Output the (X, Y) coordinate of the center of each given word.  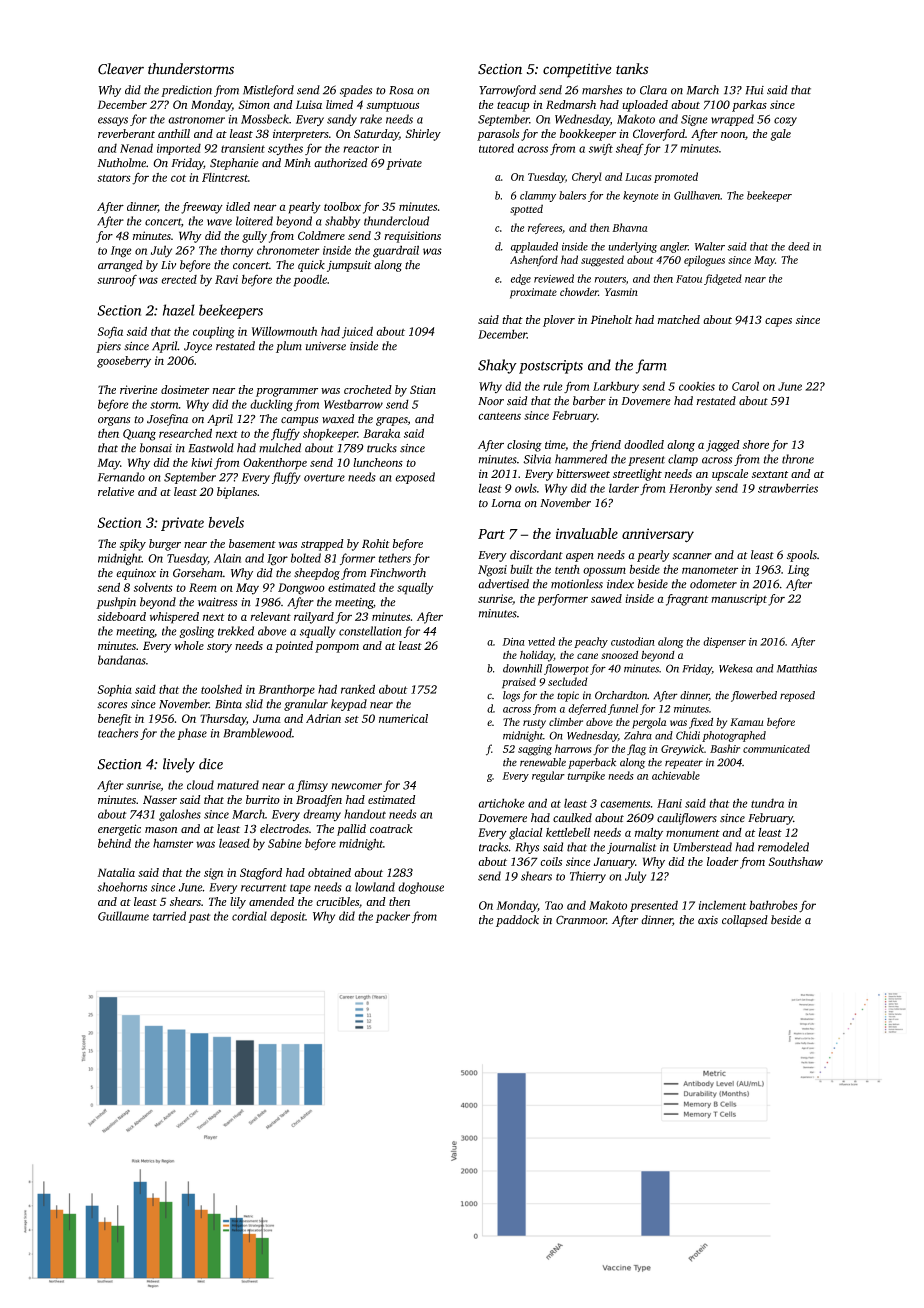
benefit (115, 720)
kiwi (201, 462)
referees (545, 228)
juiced (357, 332)
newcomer (356, 786)
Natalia (116, 872)
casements (625, 804)
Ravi (226, 279)
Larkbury (616, 387)
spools (802, 556)
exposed (415, 478)
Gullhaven (697, 195)
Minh (297, 163)
